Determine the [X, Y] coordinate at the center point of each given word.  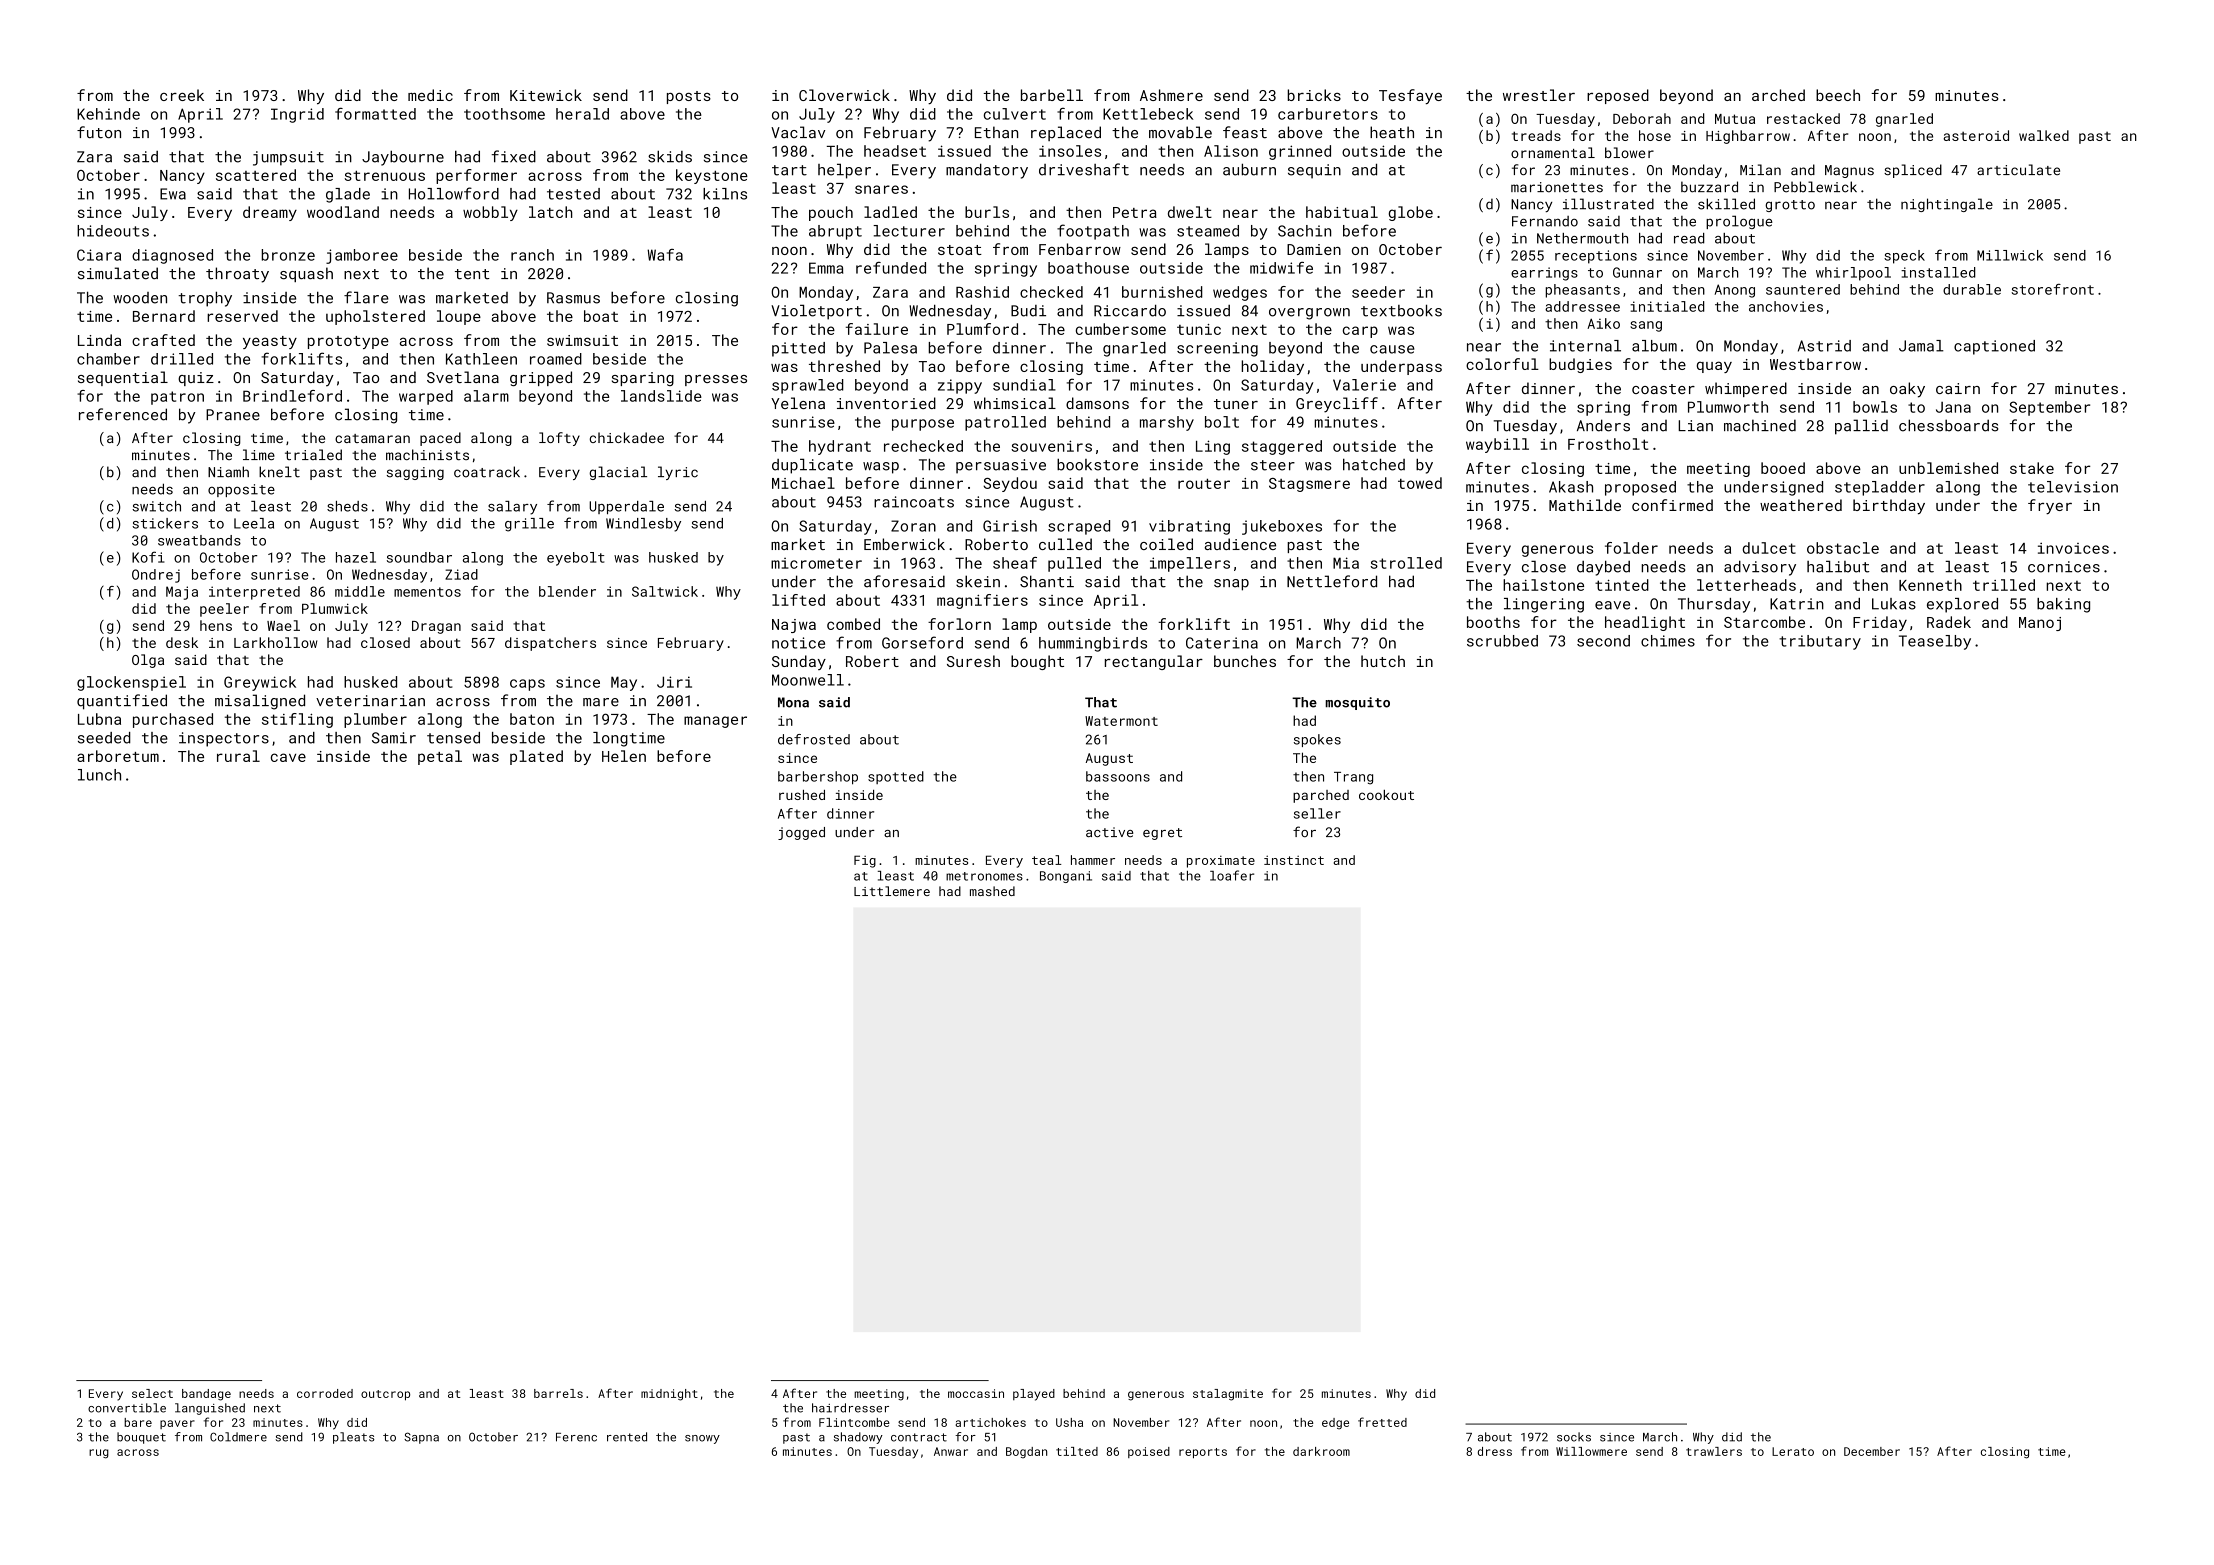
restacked [1803, 118]
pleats [354, 1438]
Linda [99, 340]
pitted [798, 349]
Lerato [1793, 1451]
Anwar [951, 1451]
